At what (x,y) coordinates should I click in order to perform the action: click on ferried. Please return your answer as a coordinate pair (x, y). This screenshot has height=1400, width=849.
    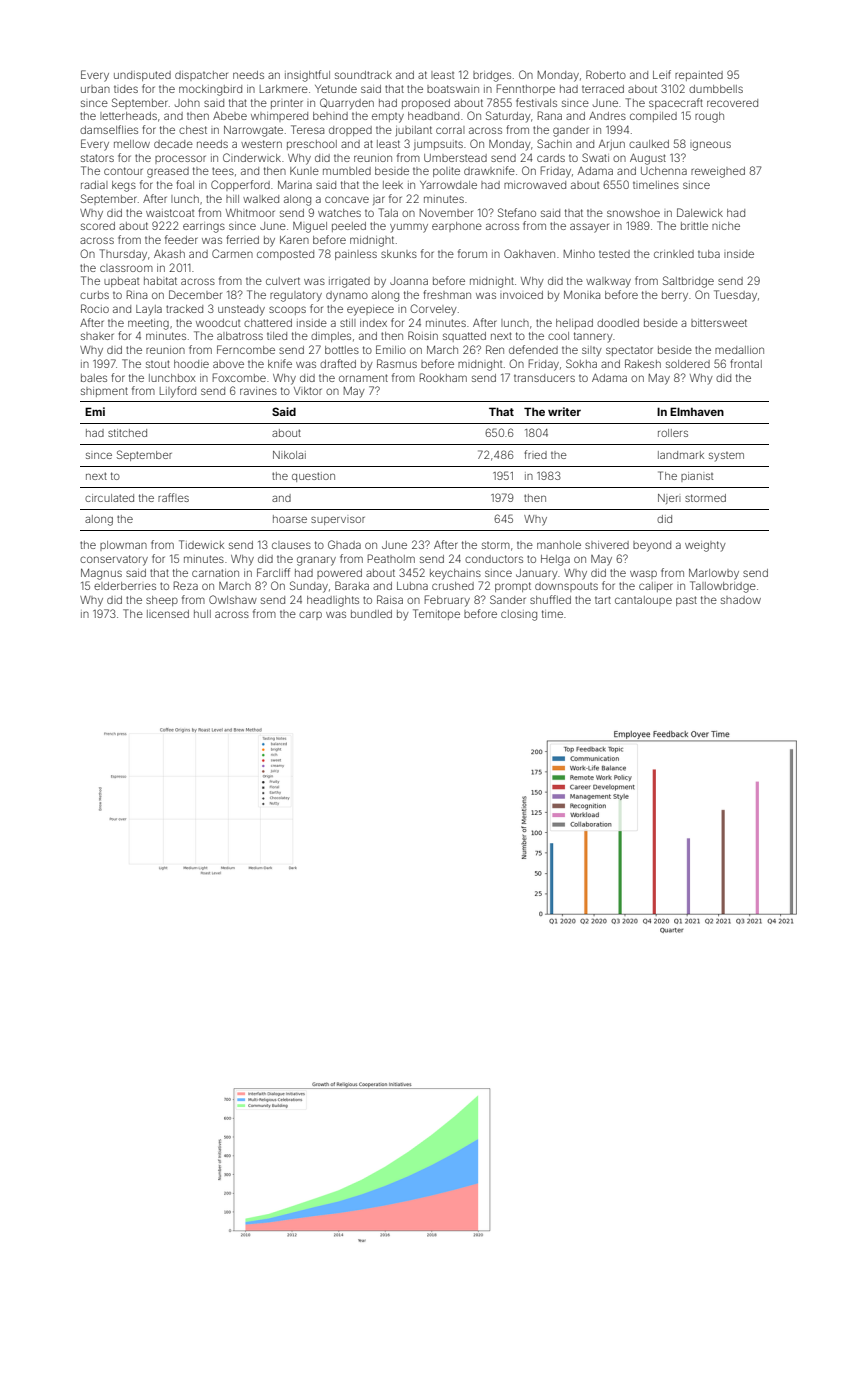
    Looking at the image, I should click on (242, 239).
